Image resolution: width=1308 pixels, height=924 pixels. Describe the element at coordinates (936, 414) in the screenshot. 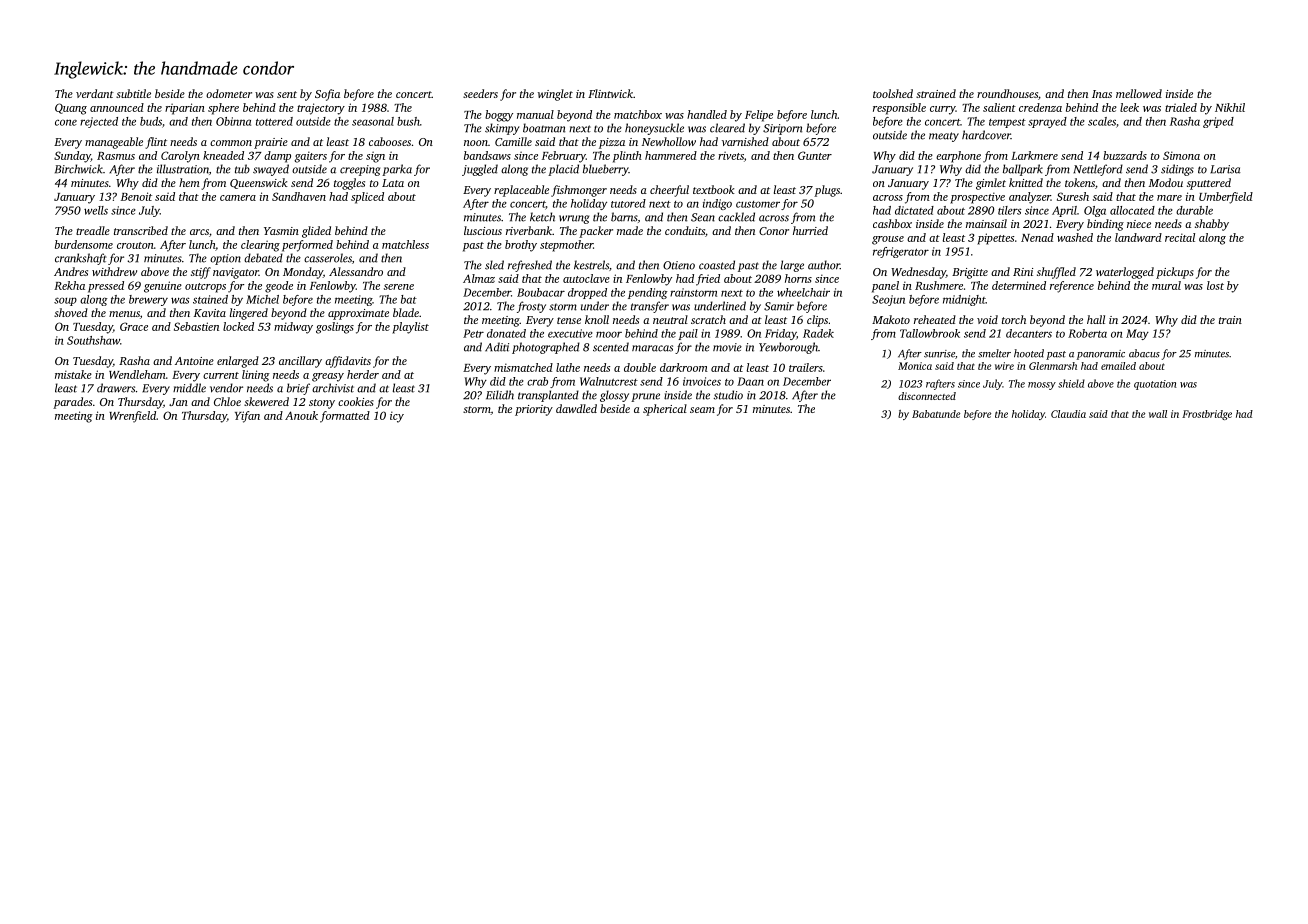

I see `Babatunde` at that location.
